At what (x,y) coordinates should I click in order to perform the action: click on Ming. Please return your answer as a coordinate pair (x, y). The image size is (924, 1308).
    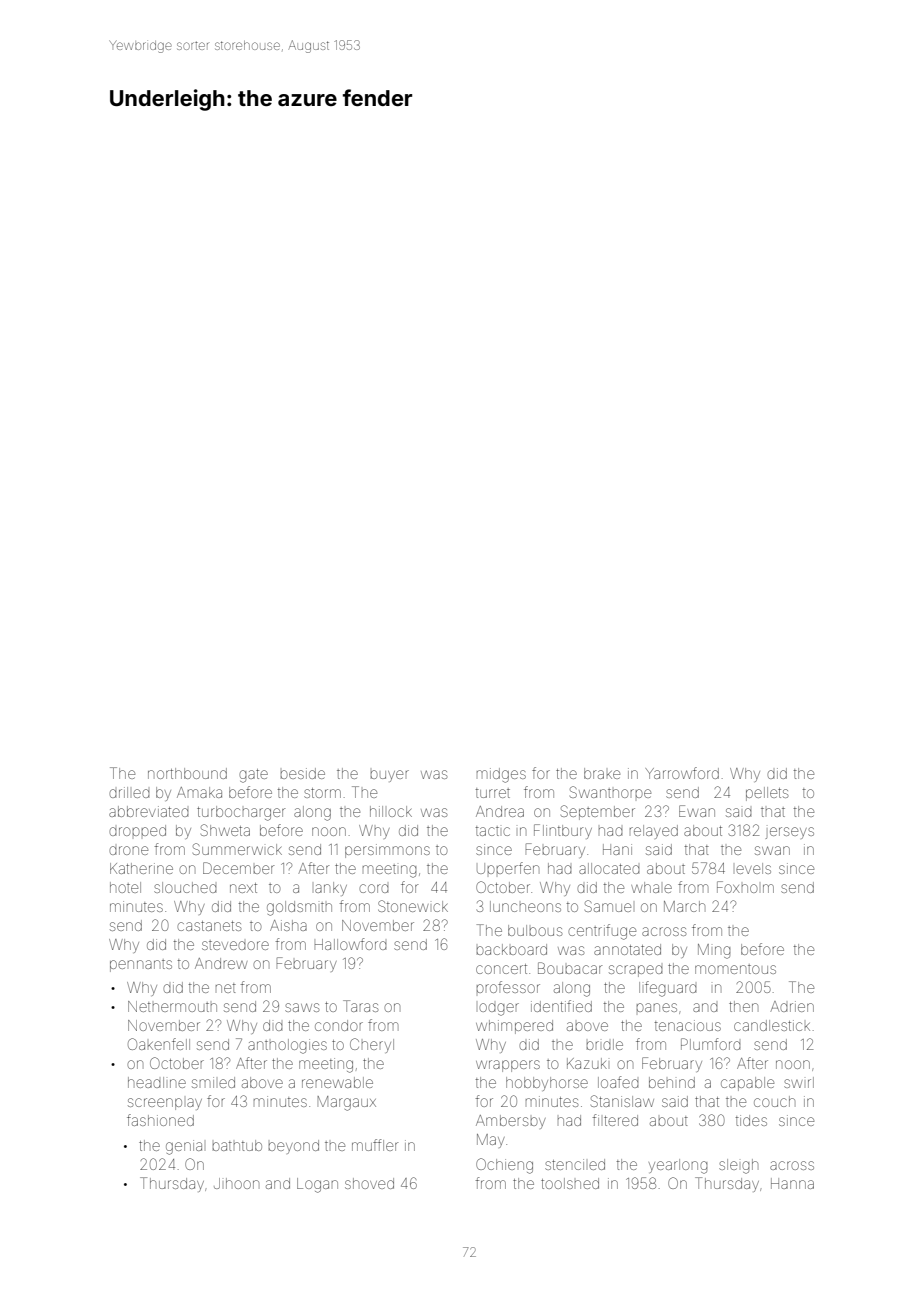
    Looking at the image, I should click on (714, 951).
